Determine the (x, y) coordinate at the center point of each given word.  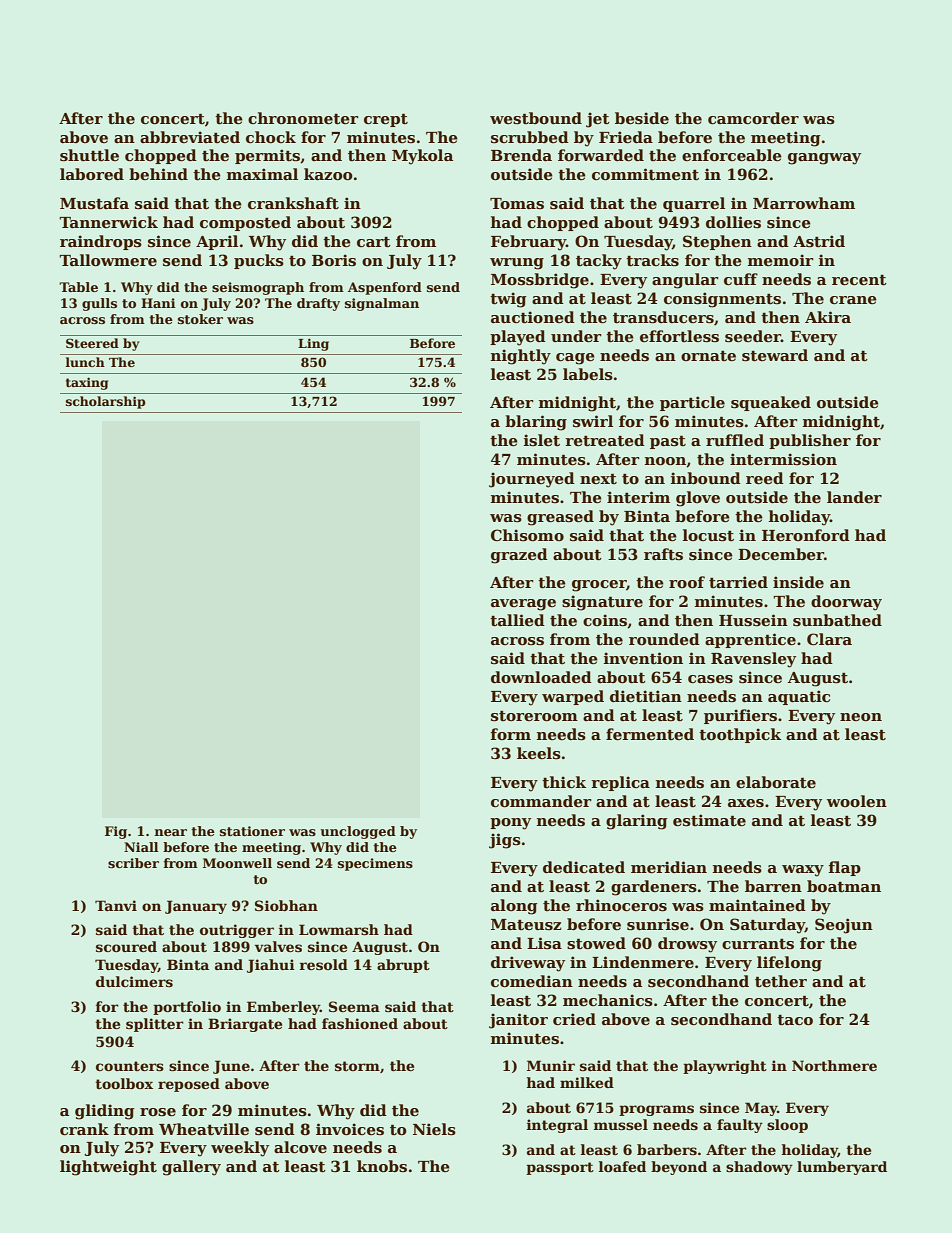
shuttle (89, 155)
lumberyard (842, 1168)
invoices (350, 1129)
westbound (536, 118)
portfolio (187, 1008)
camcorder (753, 118)
